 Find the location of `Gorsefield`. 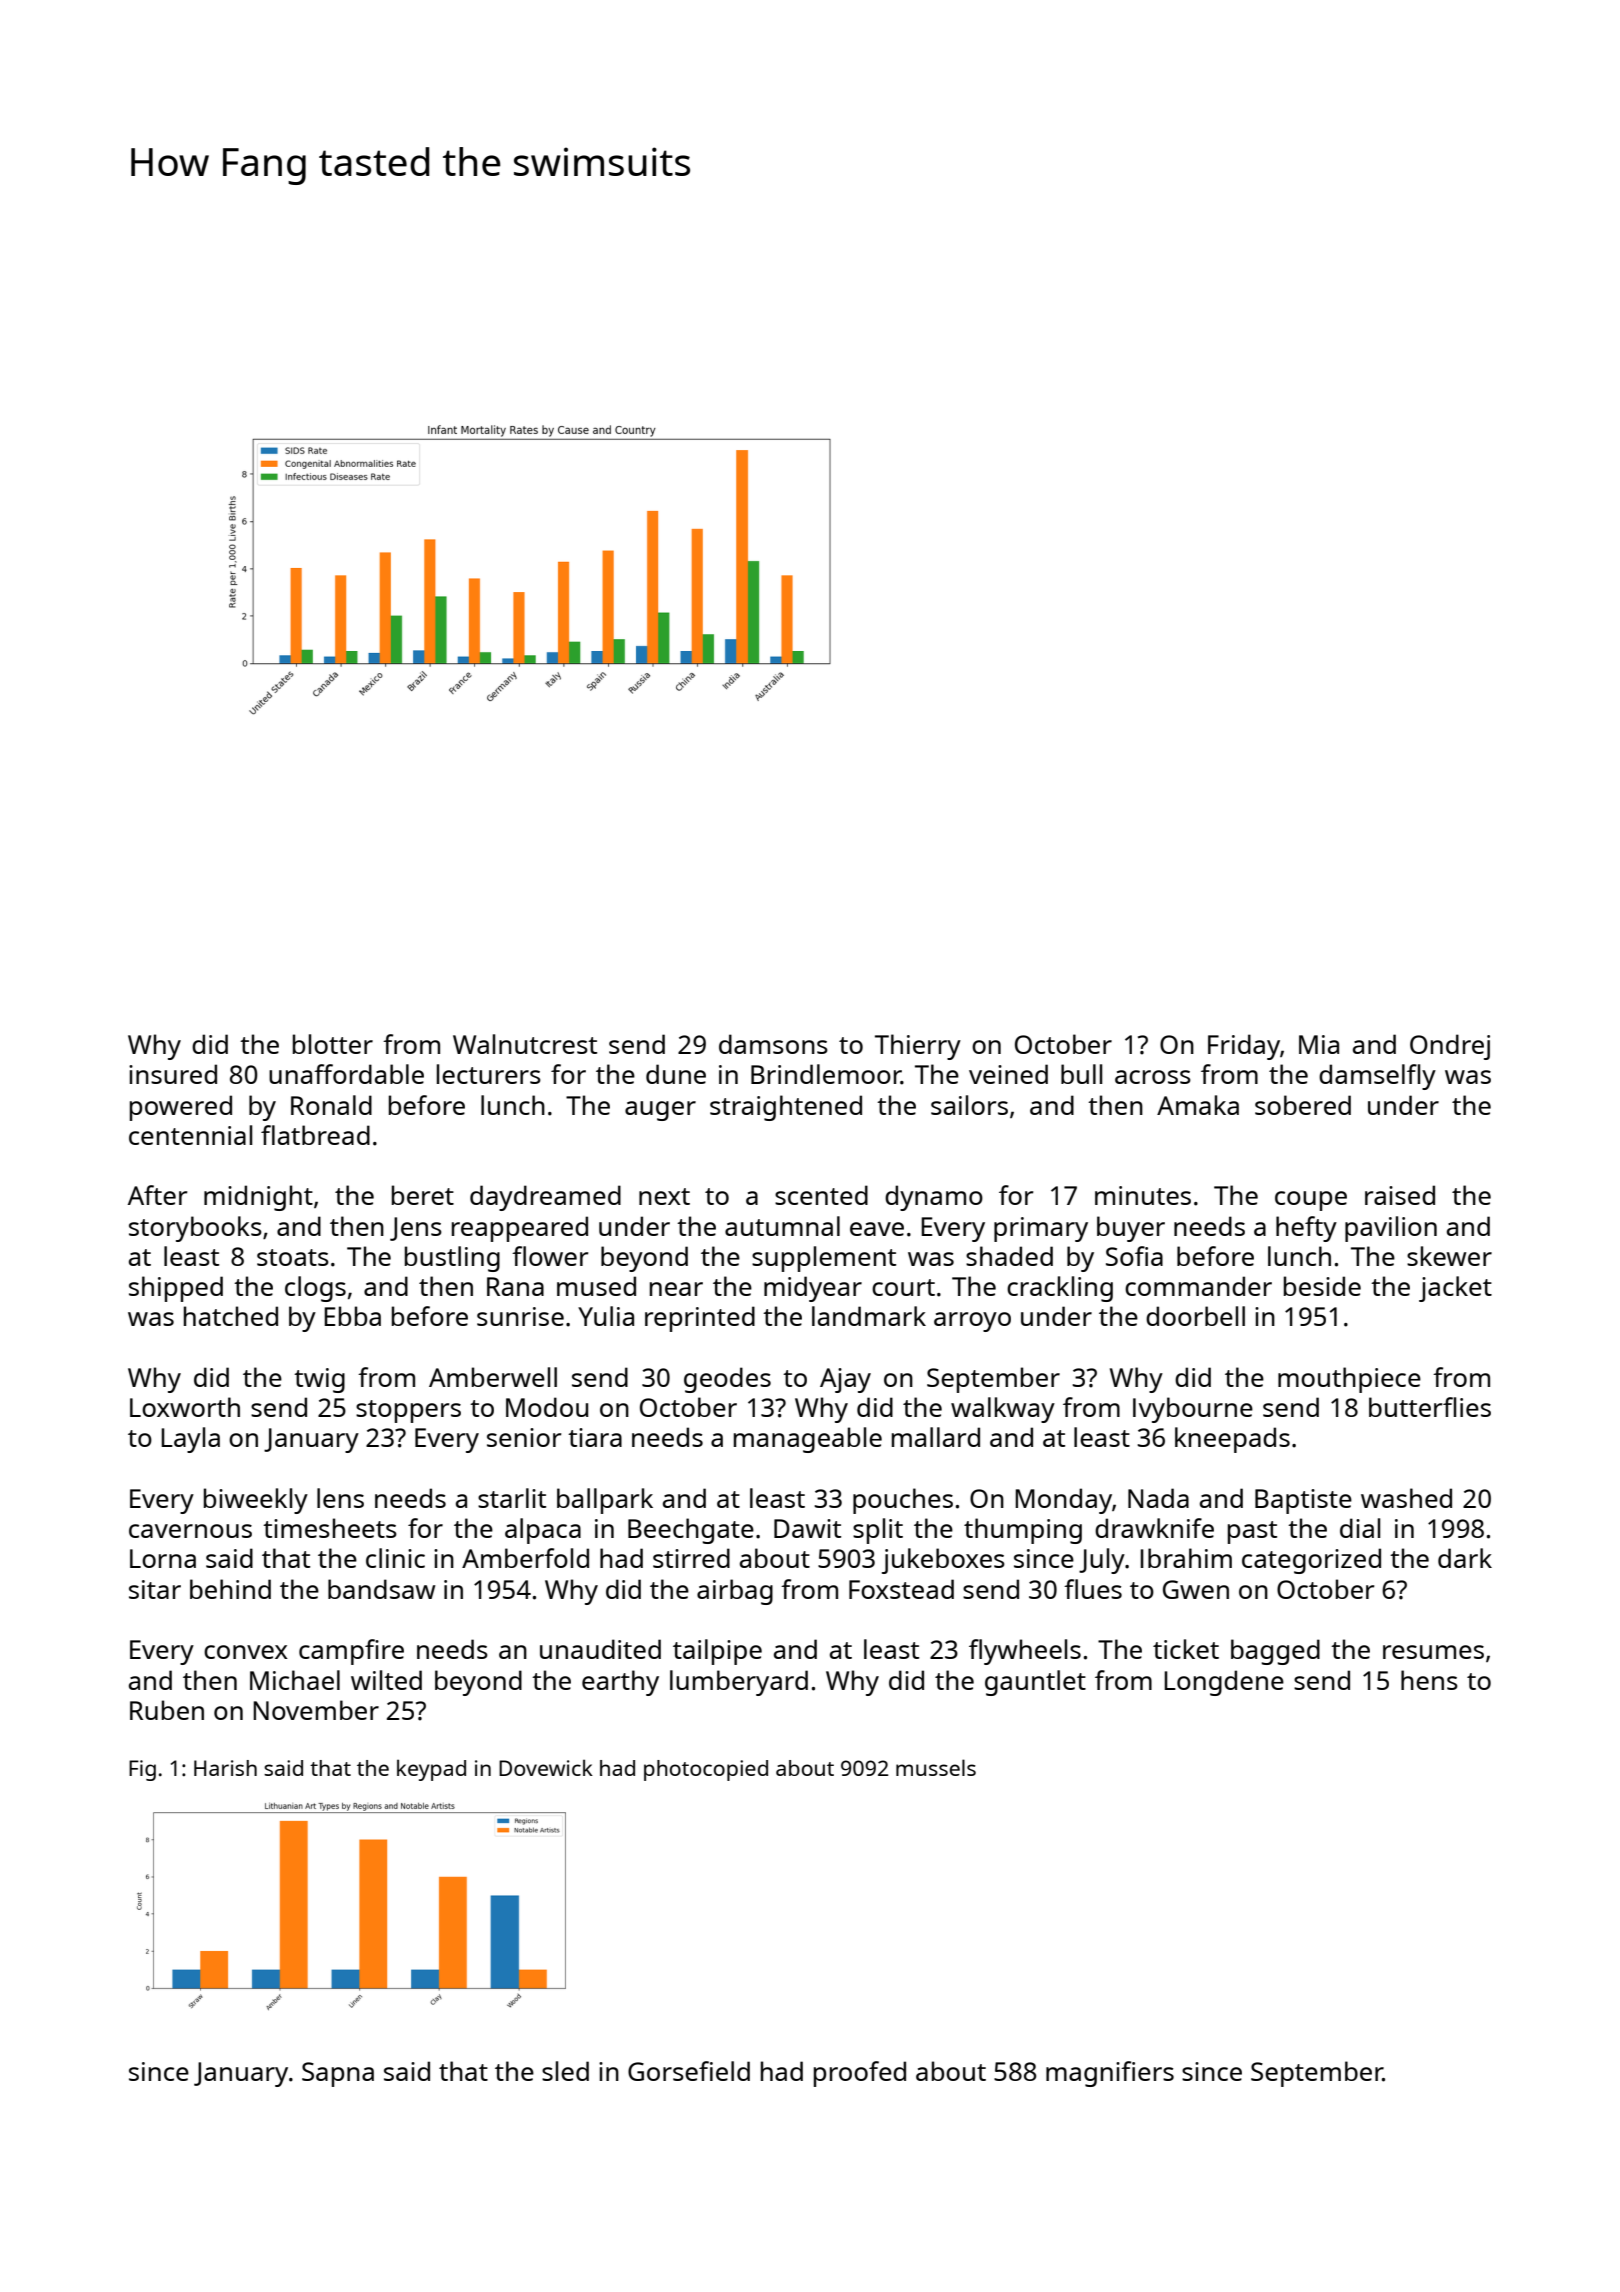

Gorsefield is located at coordinates (689, 2071).
